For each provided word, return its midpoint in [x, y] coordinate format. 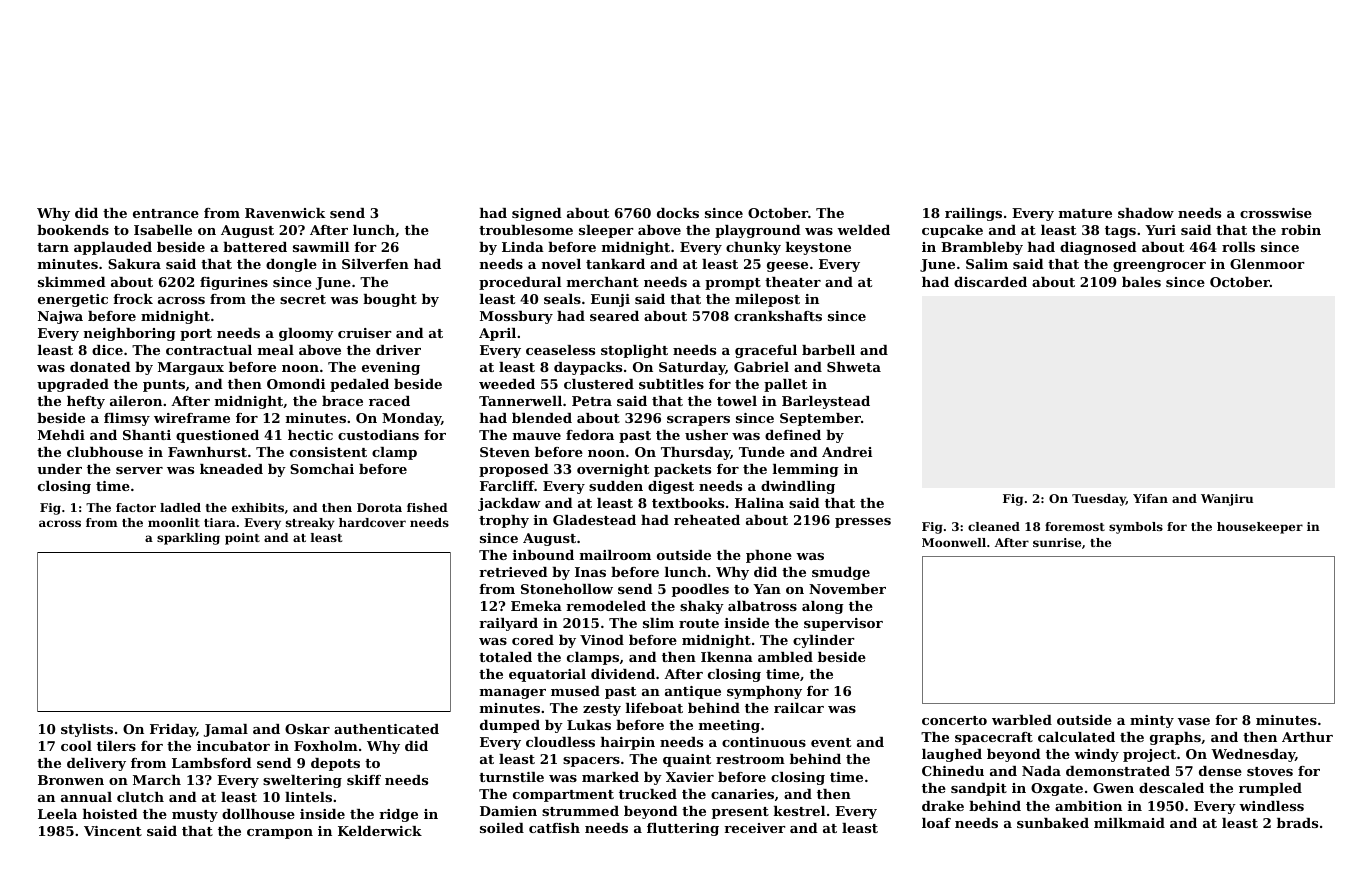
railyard [508, 624]
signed [537, 214]
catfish [554, 828]
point [242, 539]
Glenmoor [1267, 264]
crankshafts [778, 316]
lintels [308, 797]
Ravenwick [285, 213]
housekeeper [1260, 528]
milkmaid [1129, 823]
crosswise [1276, 213]
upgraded [73, 385]
